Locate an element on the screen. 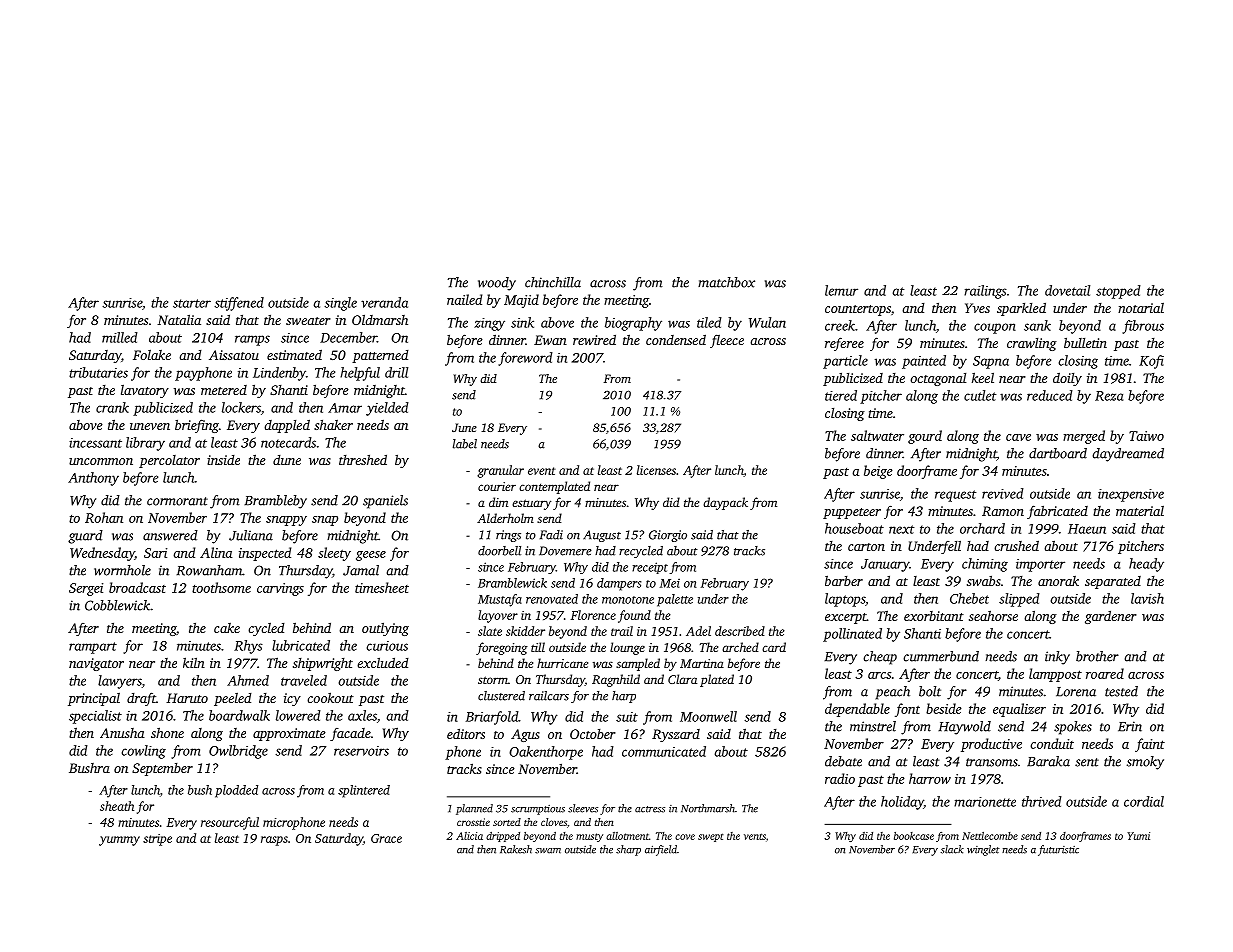 This screenshot has width=1233, height=952. gourd is located at coordinates (925, 437).
